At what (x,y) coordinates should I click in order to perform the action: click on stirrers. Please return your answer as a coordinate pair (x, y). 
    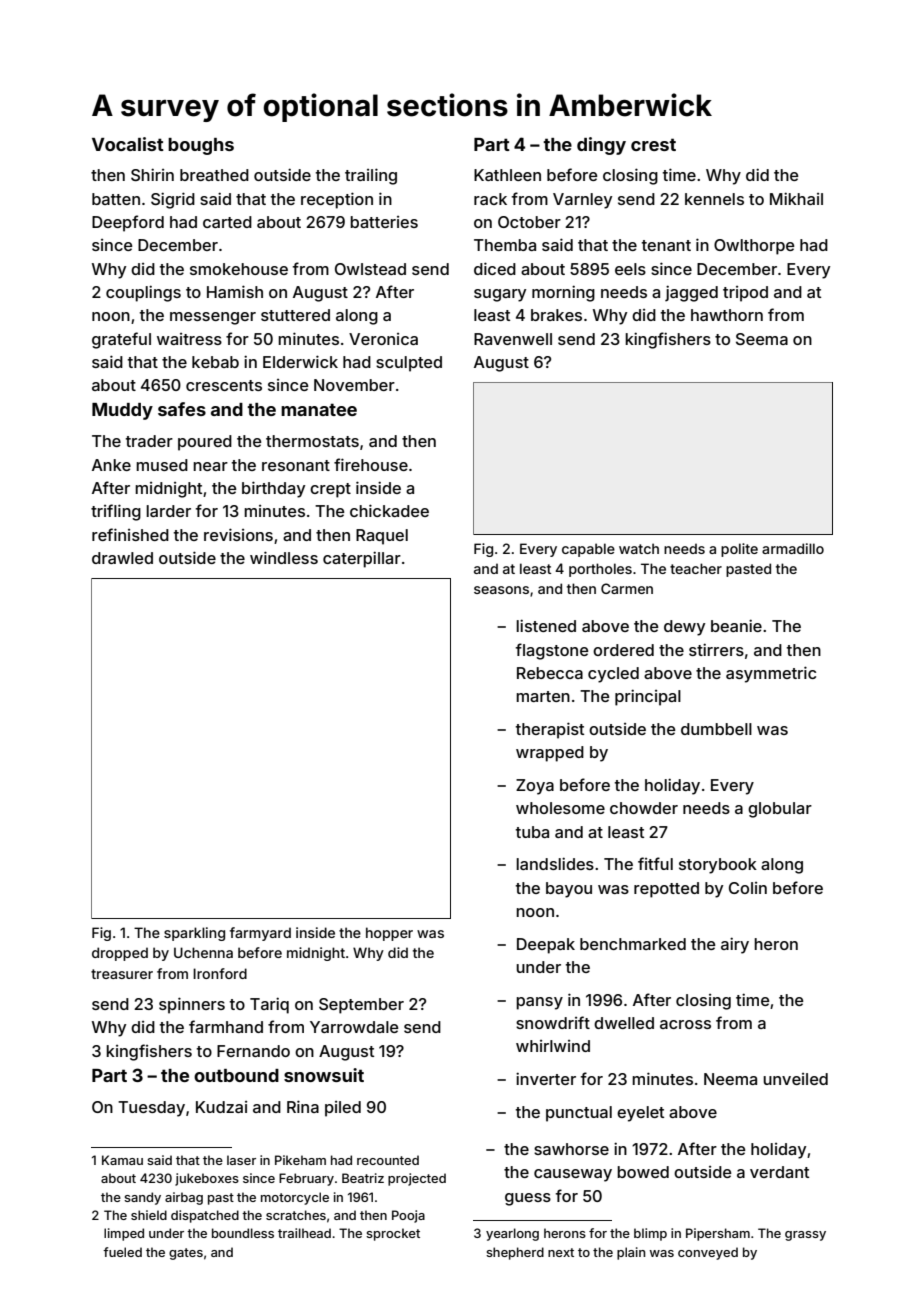
    Looking at the image, I should click on (716, 649).
